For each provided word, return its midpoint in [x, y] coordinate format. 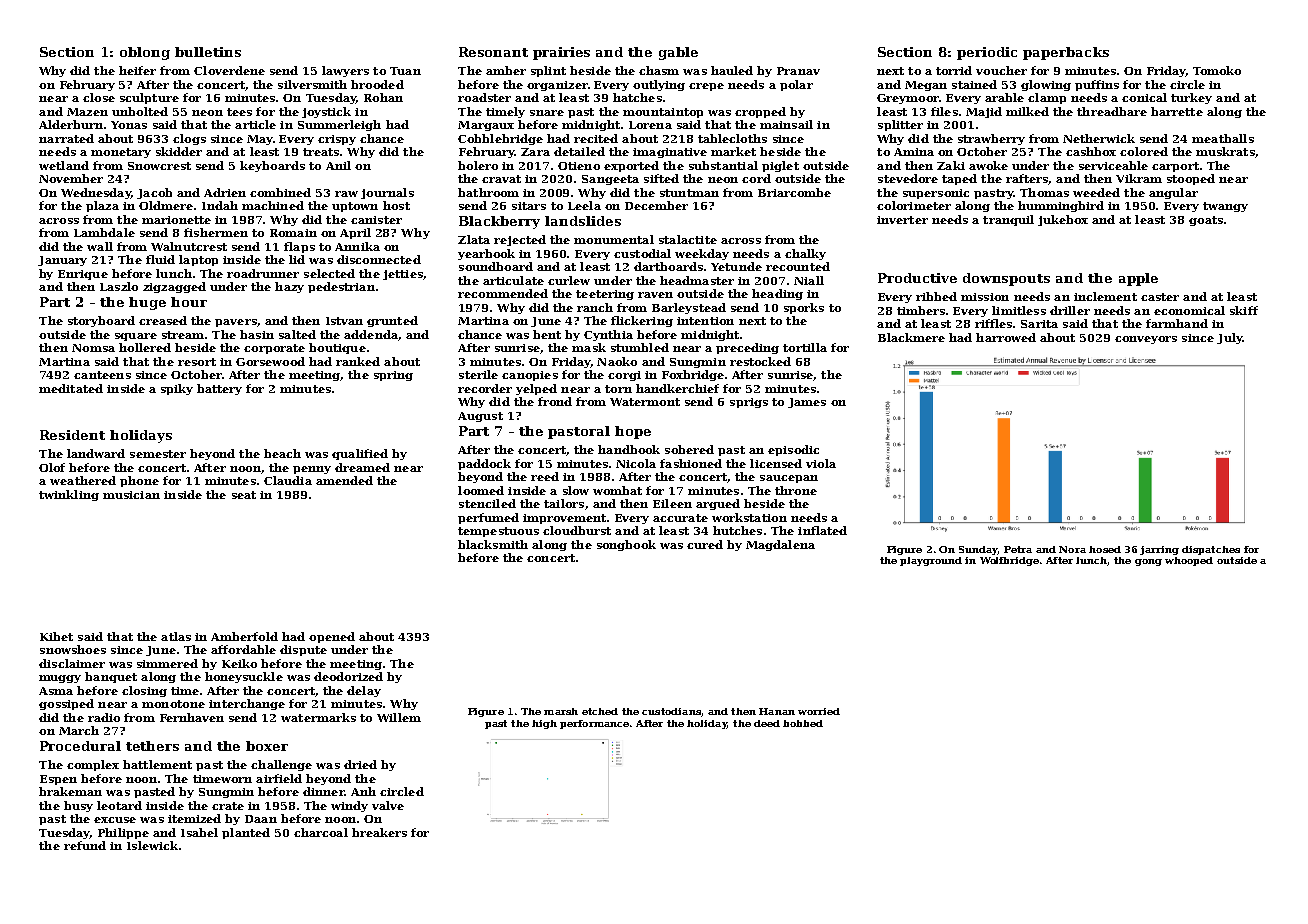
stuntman [689, 193]
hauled [732, 70]
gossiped [66, 704]
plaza [102, 206]
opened [332, 637]
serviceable [1113, 165]
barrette [1177, 111]
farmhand [1177, 323]
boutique [337, 348]
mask [589, 347]
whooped [1189, 561]
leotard [119, 805]
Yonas [129, 125]
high [544, 724]
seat [244, 495]
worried [819, 711]
